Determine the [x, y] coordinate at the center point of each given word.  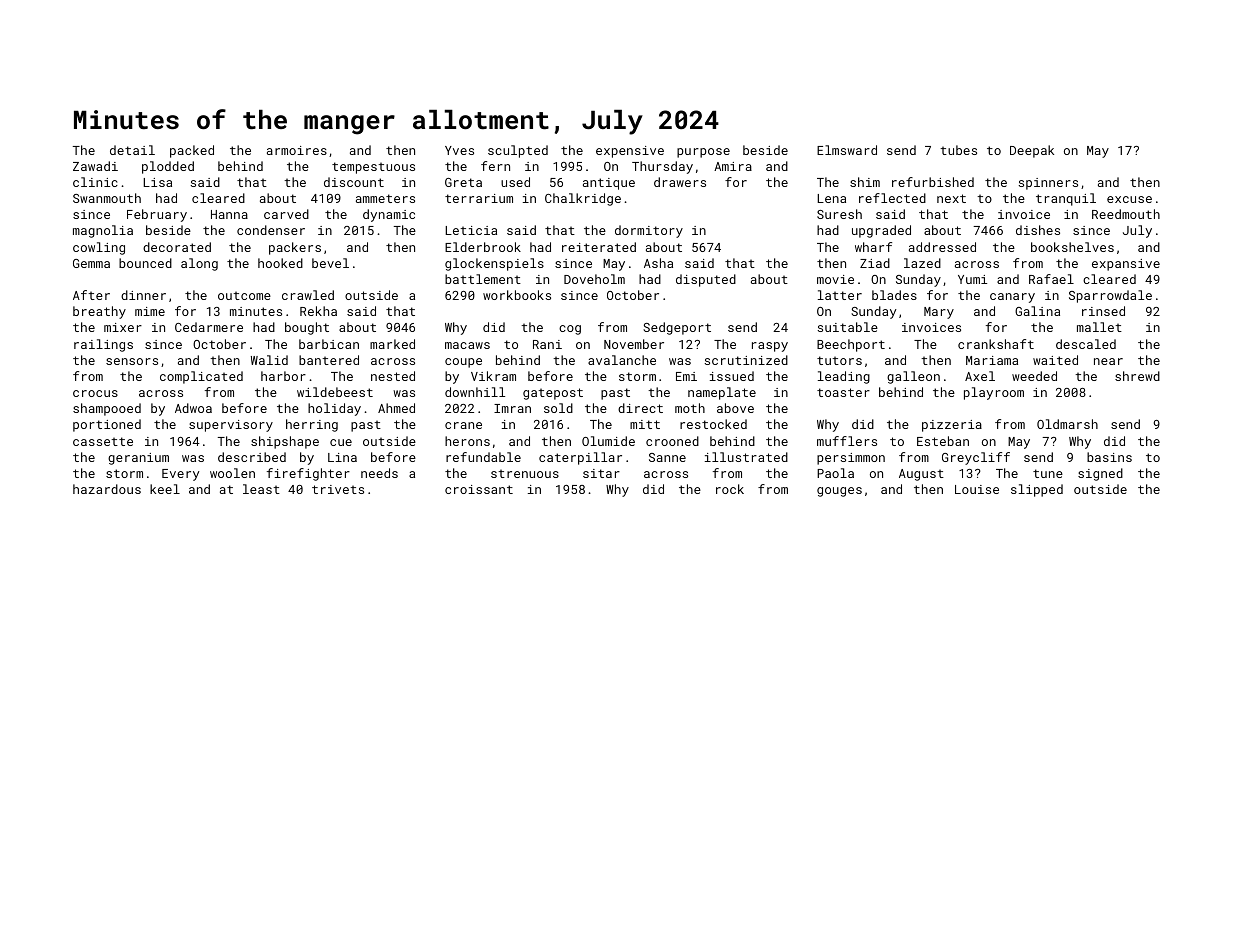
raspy [770, 347]
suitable [848, 327]
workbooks [517, 295]
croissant [479, 489]
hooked [280, 263]
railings [103, 345]
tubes [958, 150]
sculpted [518, 151]
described [252, 457]
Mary [939, 313]
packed [192, 151]
